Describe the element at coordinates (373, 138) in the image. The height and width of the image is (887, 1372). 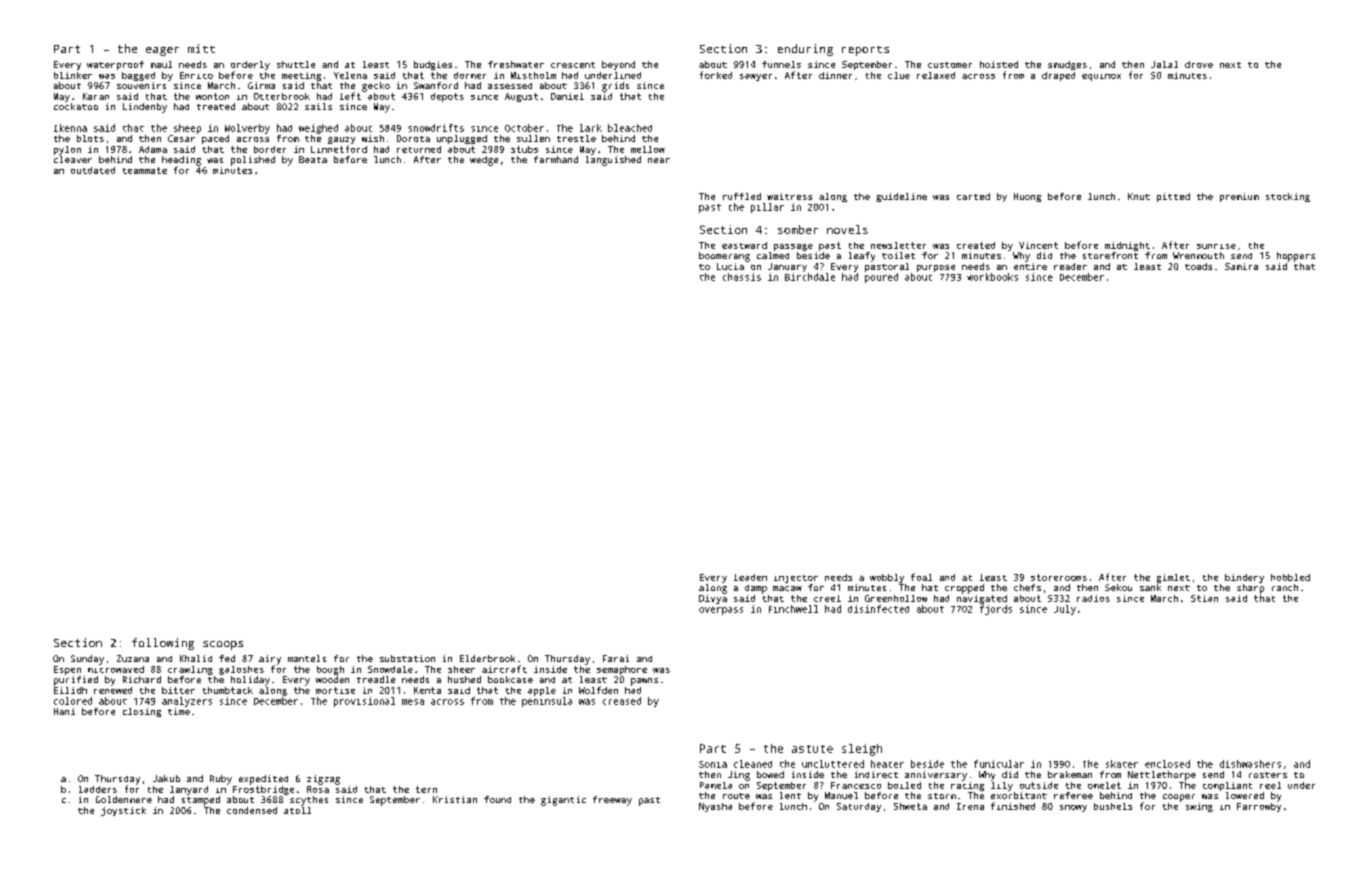
I see `wish` at that location.
